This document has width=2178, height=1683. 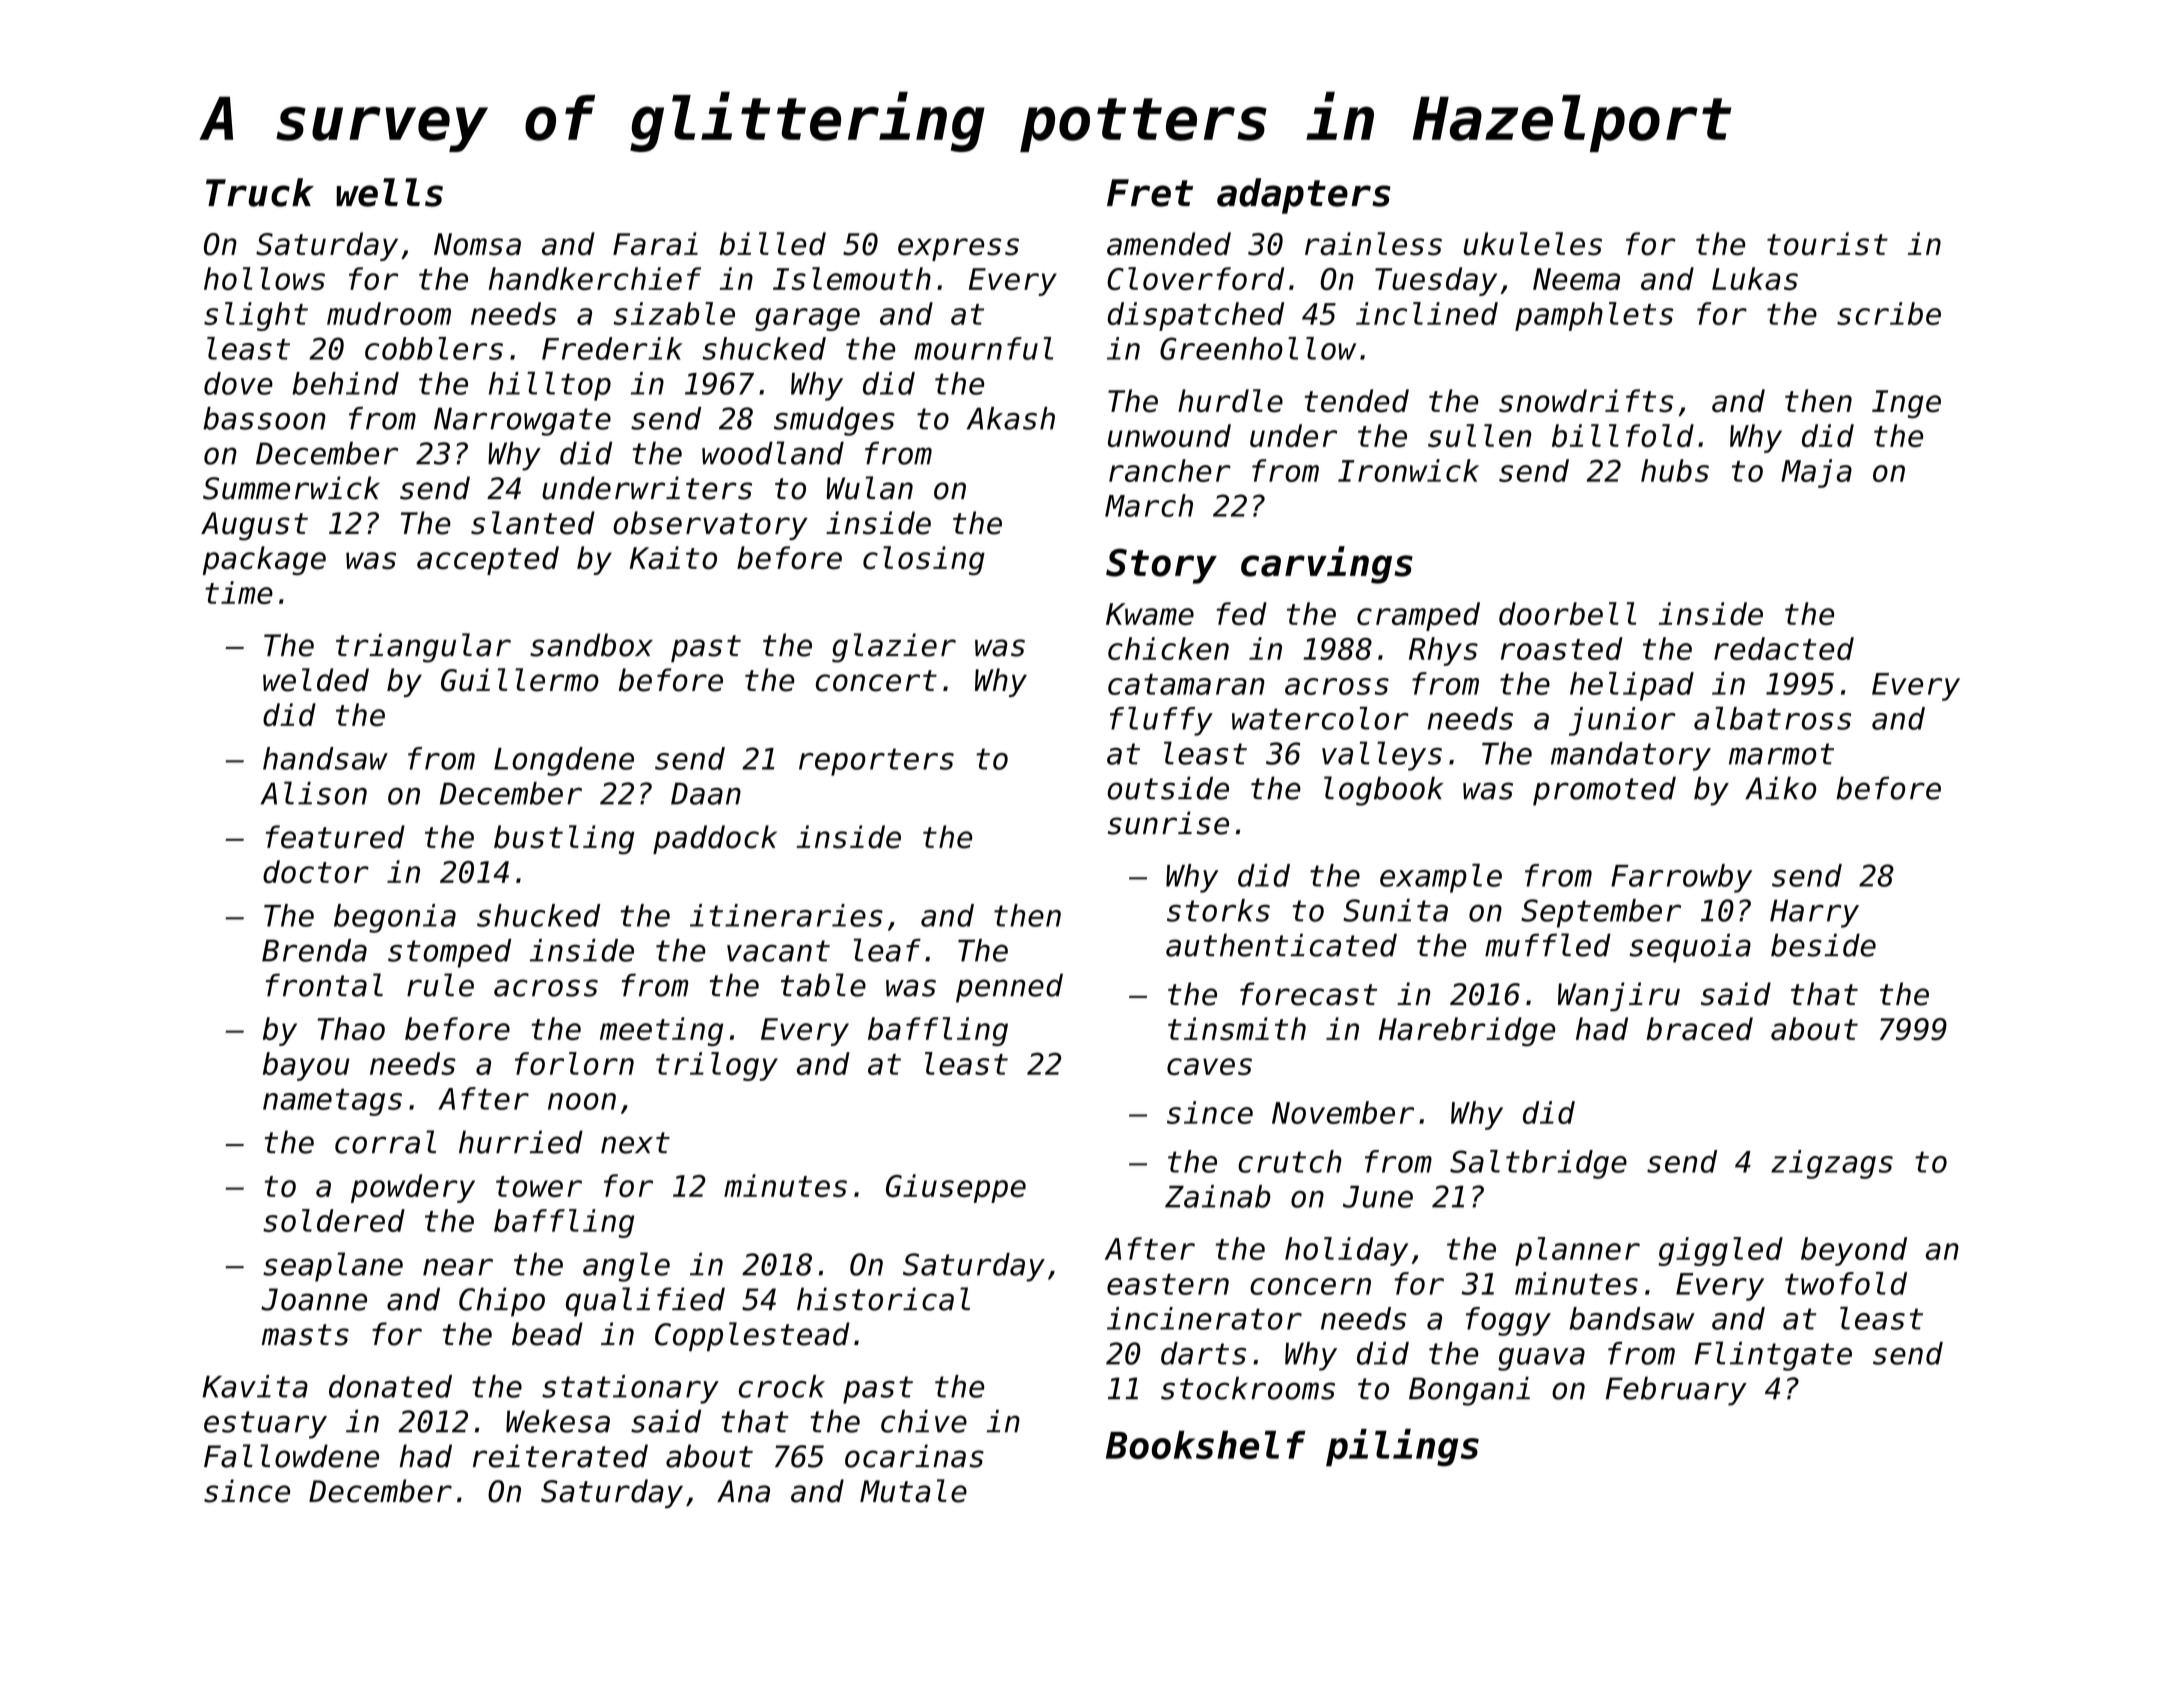 I want to click on seaplane, so click(x=333, y=1267).
